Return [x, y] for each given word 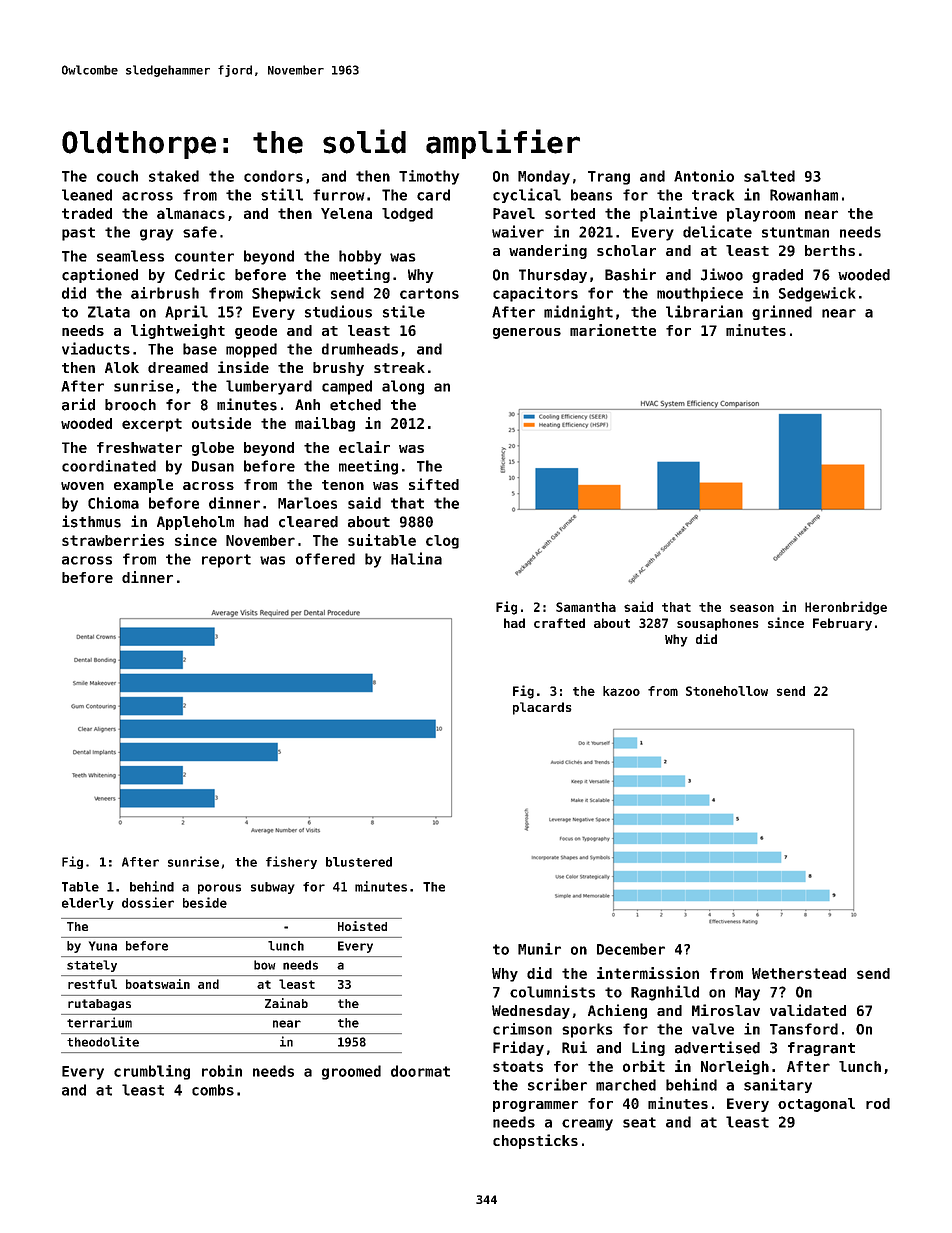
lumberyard [269, 387]
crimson [522, 1029]
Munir [539, 949]
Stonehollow [727, 691]
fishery [291, 862]
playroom [761, 215]
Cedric [200, 274]
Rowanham [804, 195]
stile [404, 311]
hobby [360, 257]
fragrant [821, 1049]
